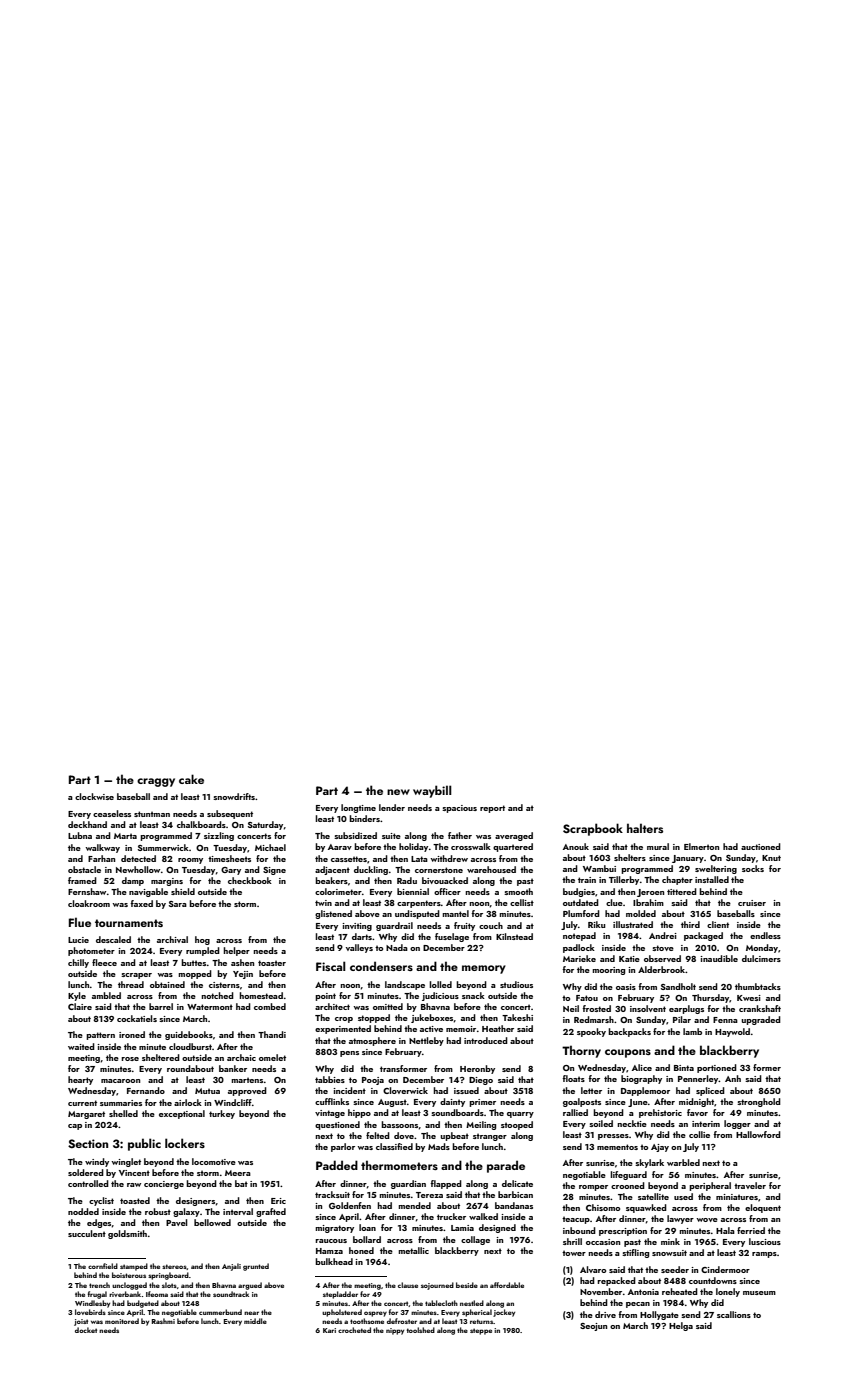 The width and height of the document is (849, 1400). What do you see at coordinates (92, 1304) in the document?
I see `Windlesby` at bounding box center [92, 1304].
